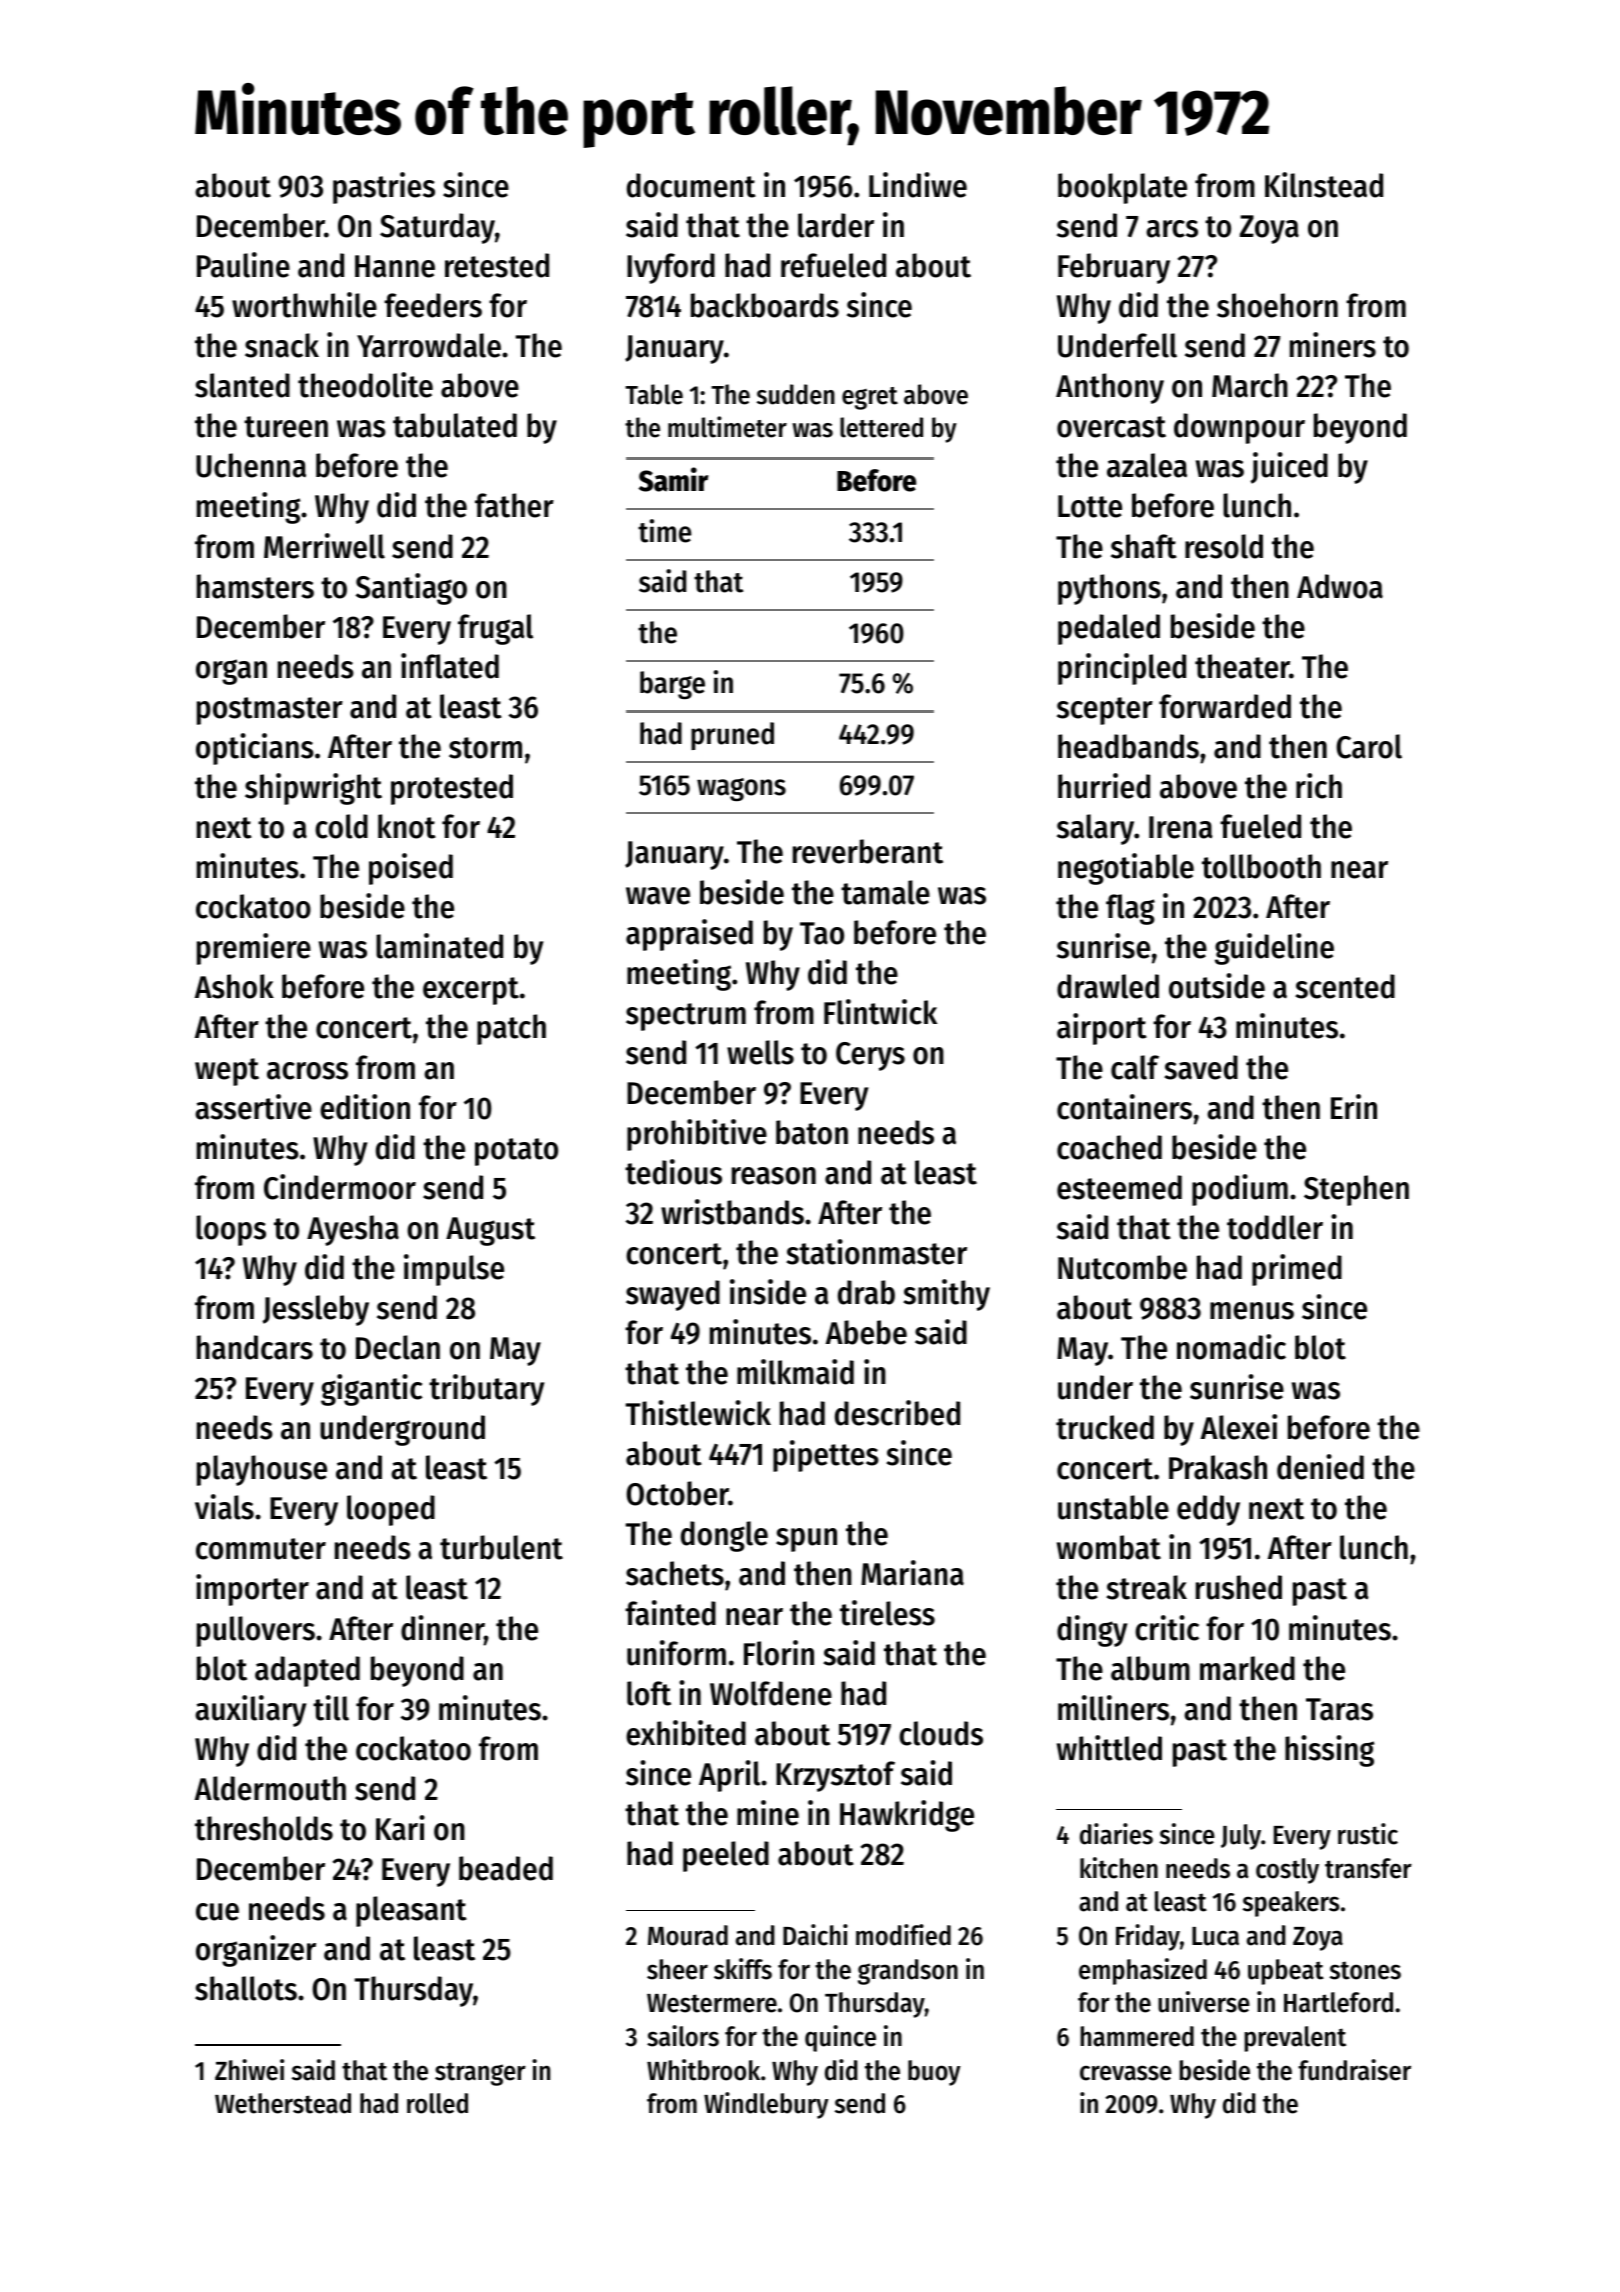 This image has height=2292, width=1620. I want to click on bookplate, so click(1122, 188).
